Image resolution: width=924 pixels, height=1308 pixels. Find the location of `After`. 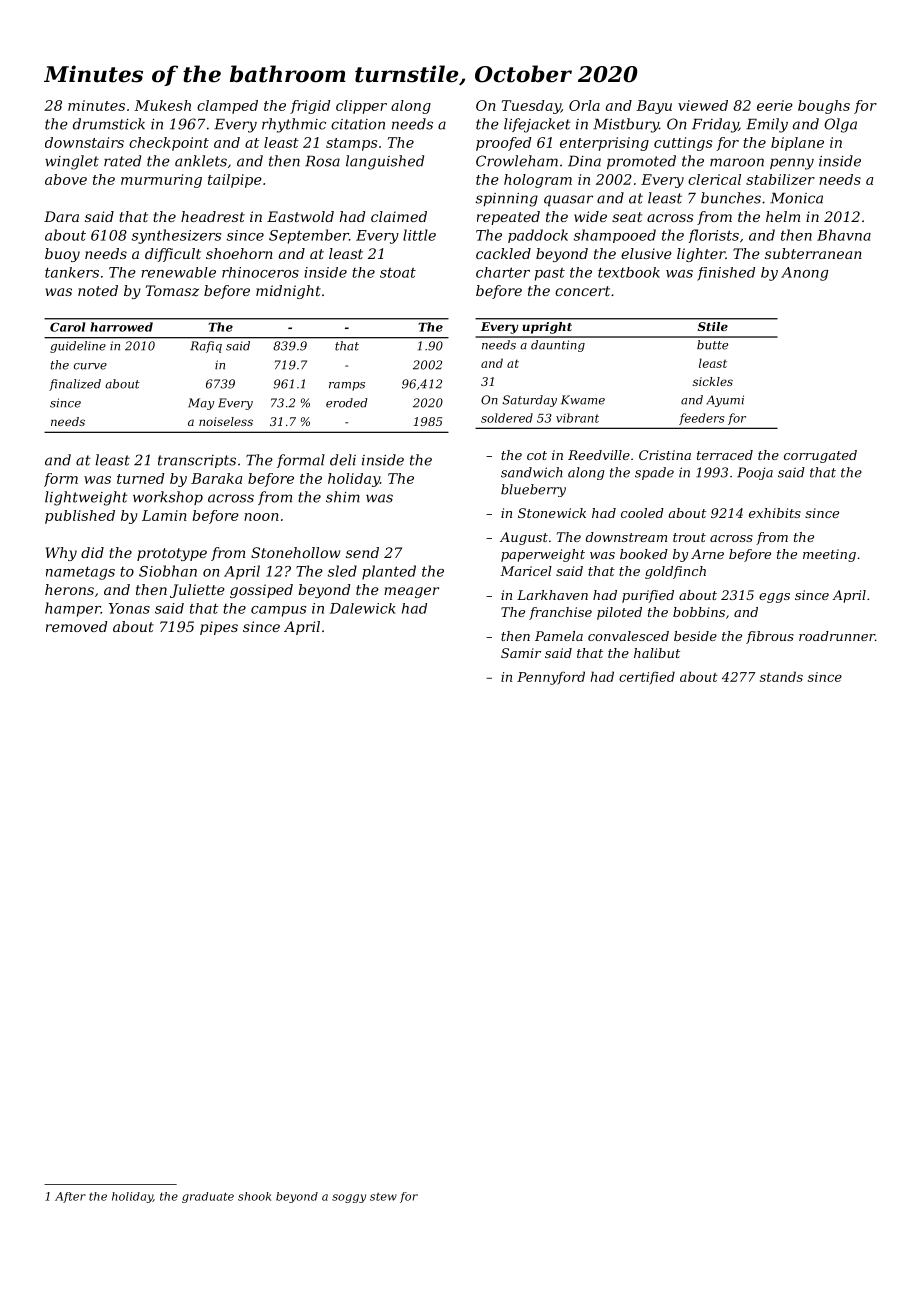

After is located at coordinates (70, 1197).
